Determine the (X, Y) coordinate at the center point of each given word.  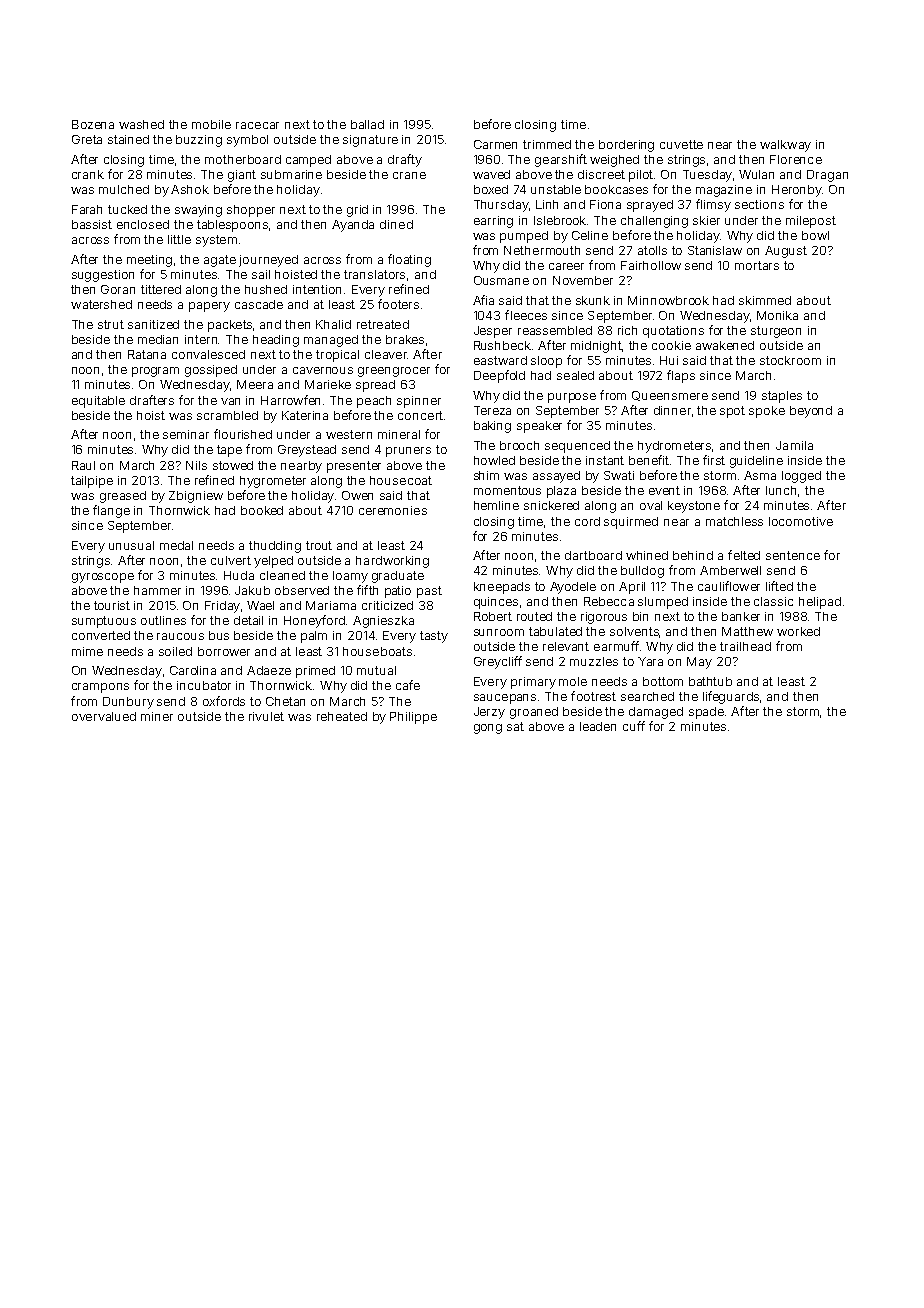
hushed (266, 289)
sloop (546, 362)
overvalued (104, 716)
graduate (398, 577)
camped (308, 161)
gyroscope (103, 578)
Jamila (794, 445)
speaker (539, 427)
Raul (83, 465)
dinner (672, 410)
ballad (367, 124)
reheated (342, 716)
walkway (785, 146)
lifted (779, 586)
